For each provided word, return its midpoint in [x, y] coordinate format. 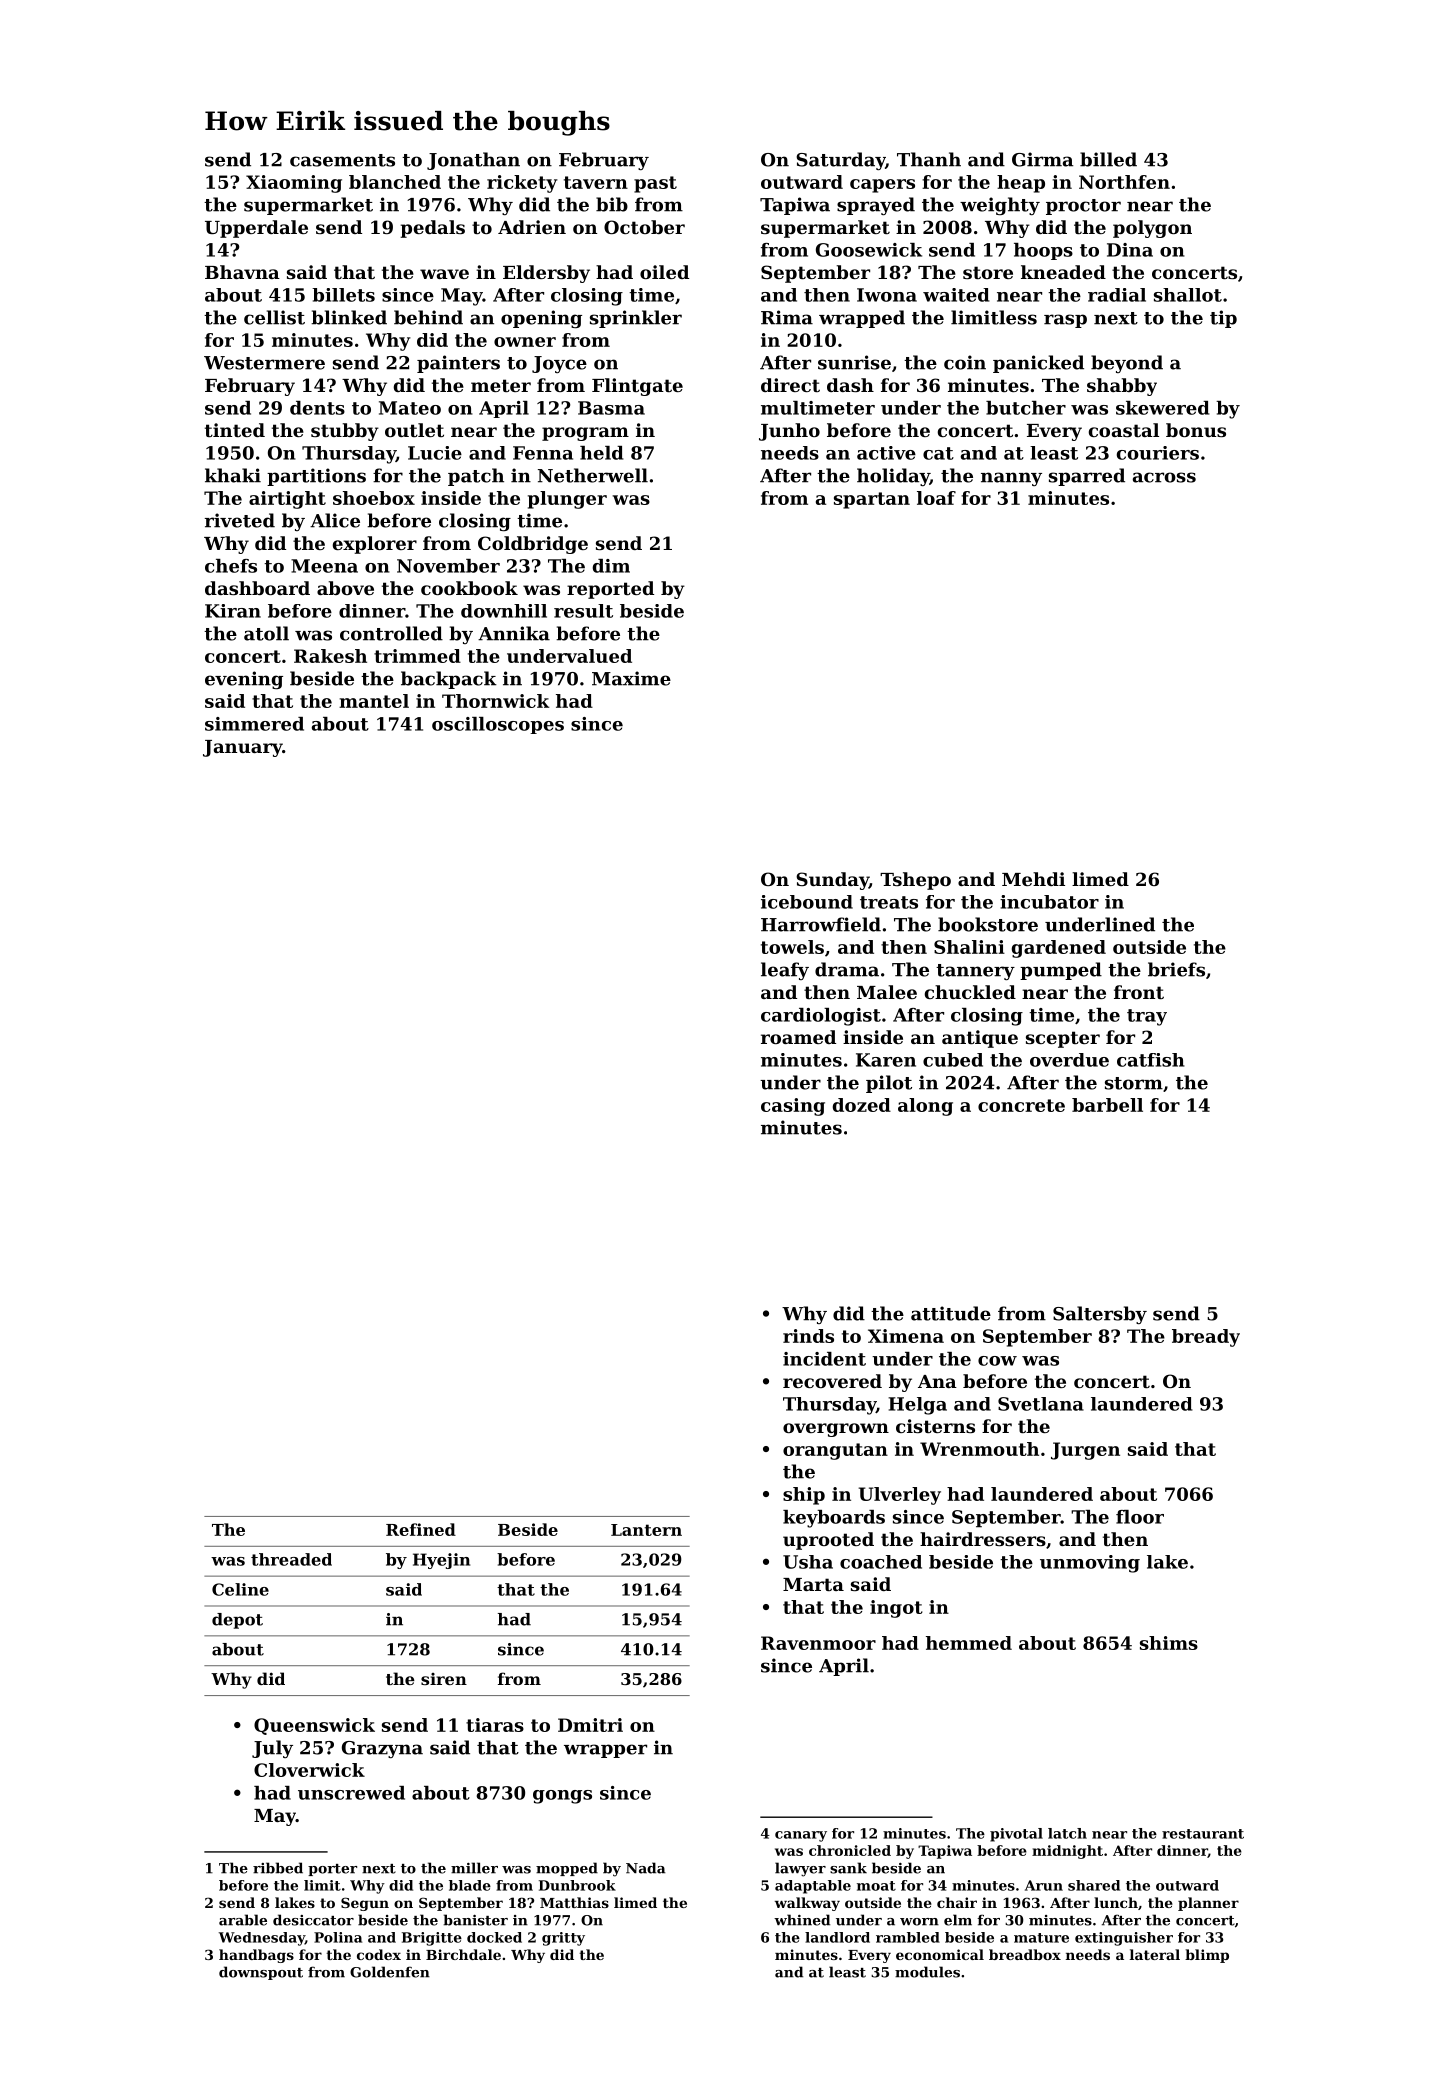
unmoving [1090, 1564]
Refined [421, 1529]
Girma [1042, 159]
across [1164, 477]
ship [804, 1496]
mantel [374, 701]
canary [801, 1836]
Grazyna [382, 1749]
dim [611, 566]
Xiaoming [294, 184]
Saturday [840, 161]
